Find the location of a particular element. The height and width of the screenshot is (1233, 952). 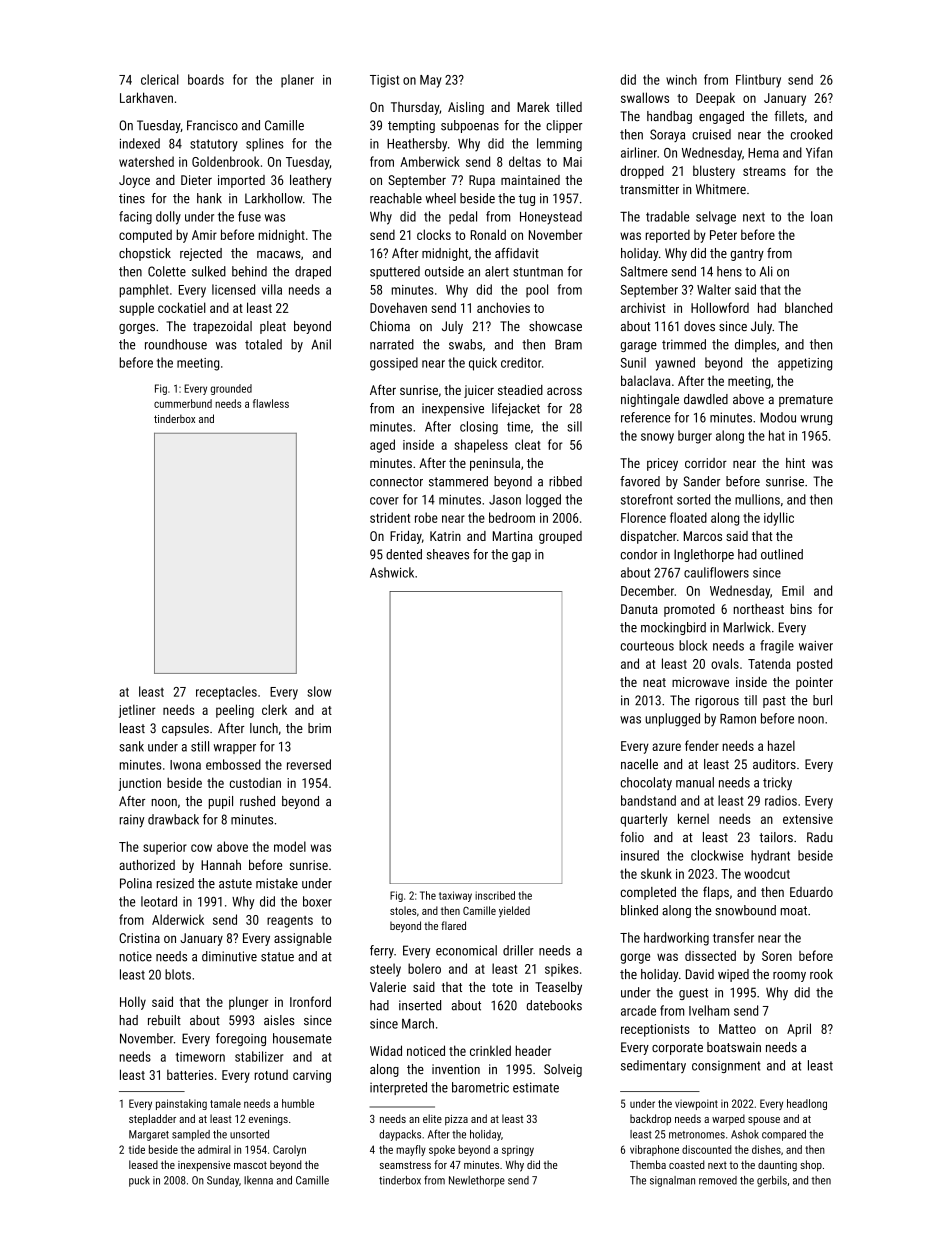

Flintbury is located at coordinates (758, 81).
